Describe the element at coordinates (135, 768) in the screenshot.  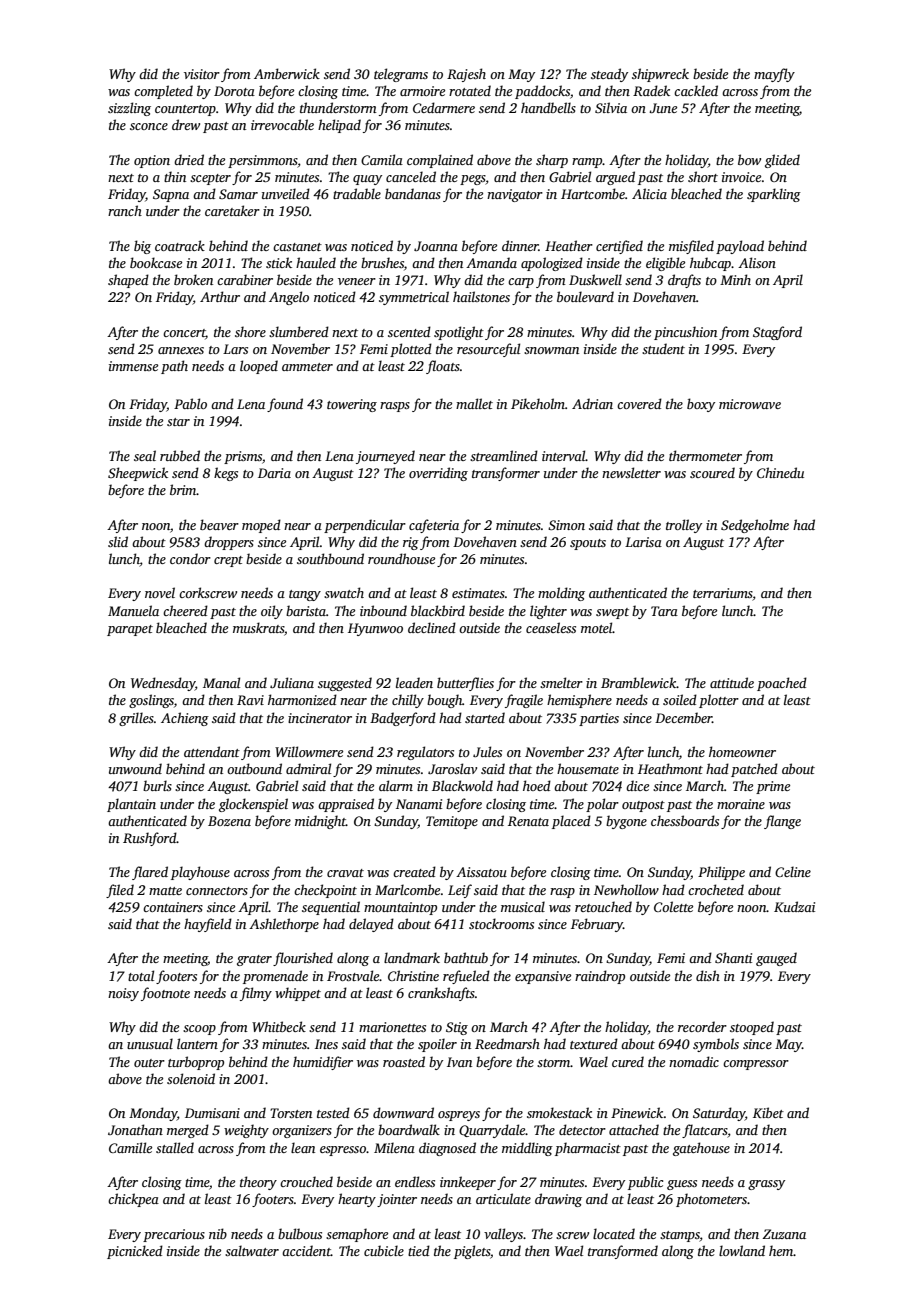
I see `unwound` at that location.
